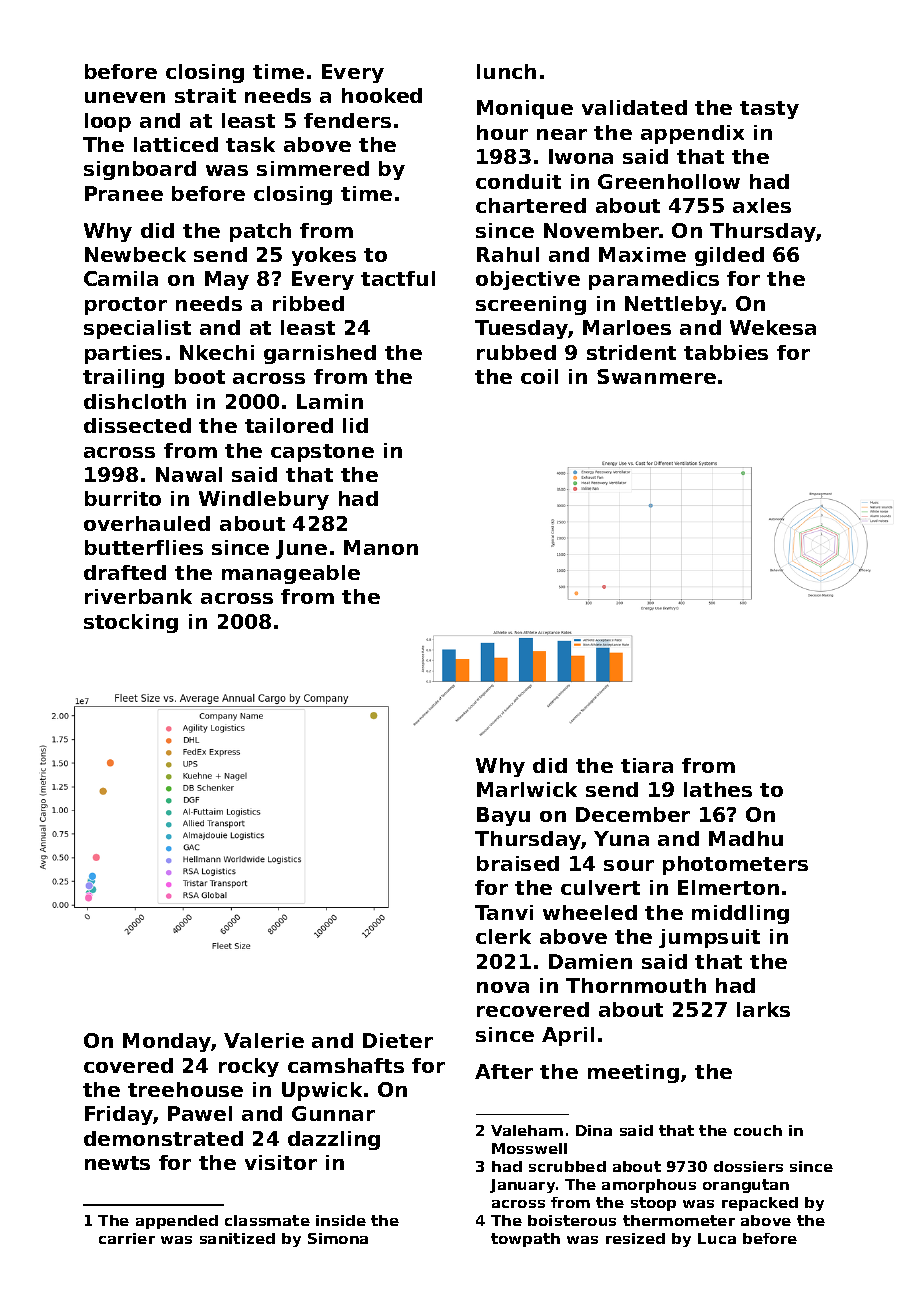 Image resolution: width=924 pixels, height=1311 pixels. Describe the element at coordinates (503, 987) in the document. I see `nova` at that location.
